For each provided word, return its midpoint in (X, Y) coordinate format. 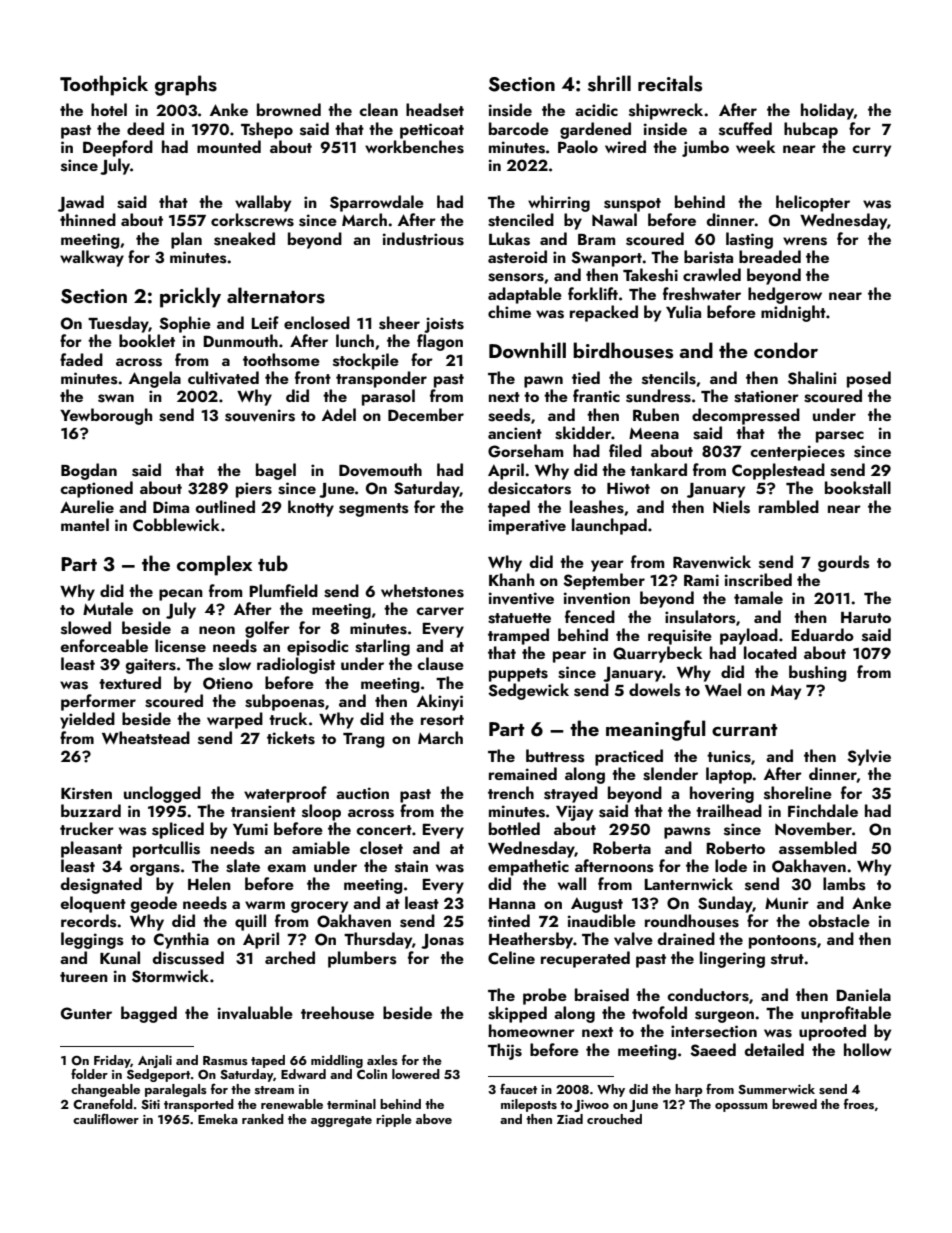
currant (744, 730)
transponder (381, 379)
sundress (658, 396)
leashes (597, 507)
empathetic (528, 867)
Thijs (505, 1051)
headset (435, 110)
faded (81, 359)
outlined (225, 506)
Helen (209, 883)
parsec (840, 437)
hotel (109, 109)
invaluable (255, 1013)
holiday (827, 111)
